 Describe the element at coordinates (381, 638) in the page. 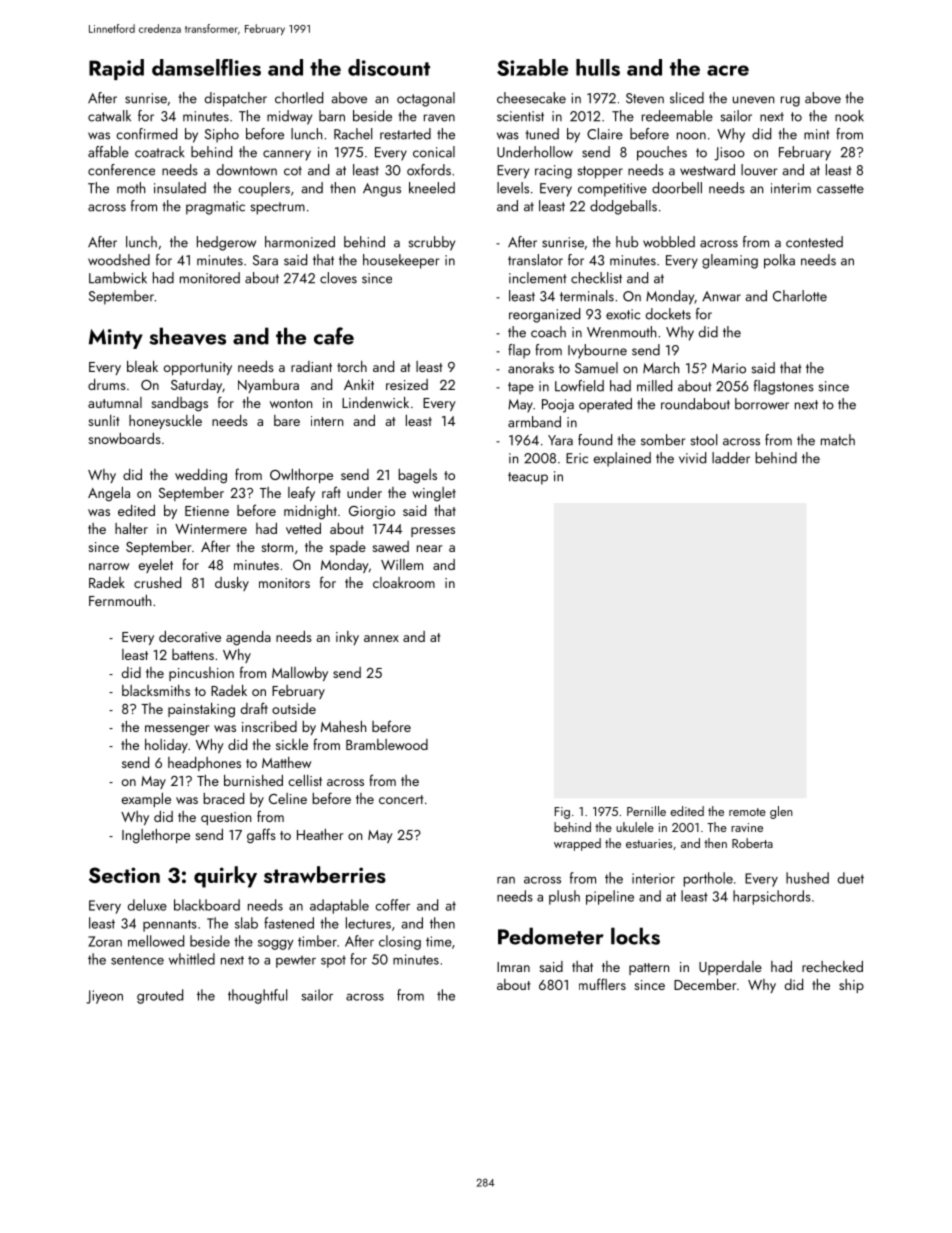

I see `annex` at that location.
